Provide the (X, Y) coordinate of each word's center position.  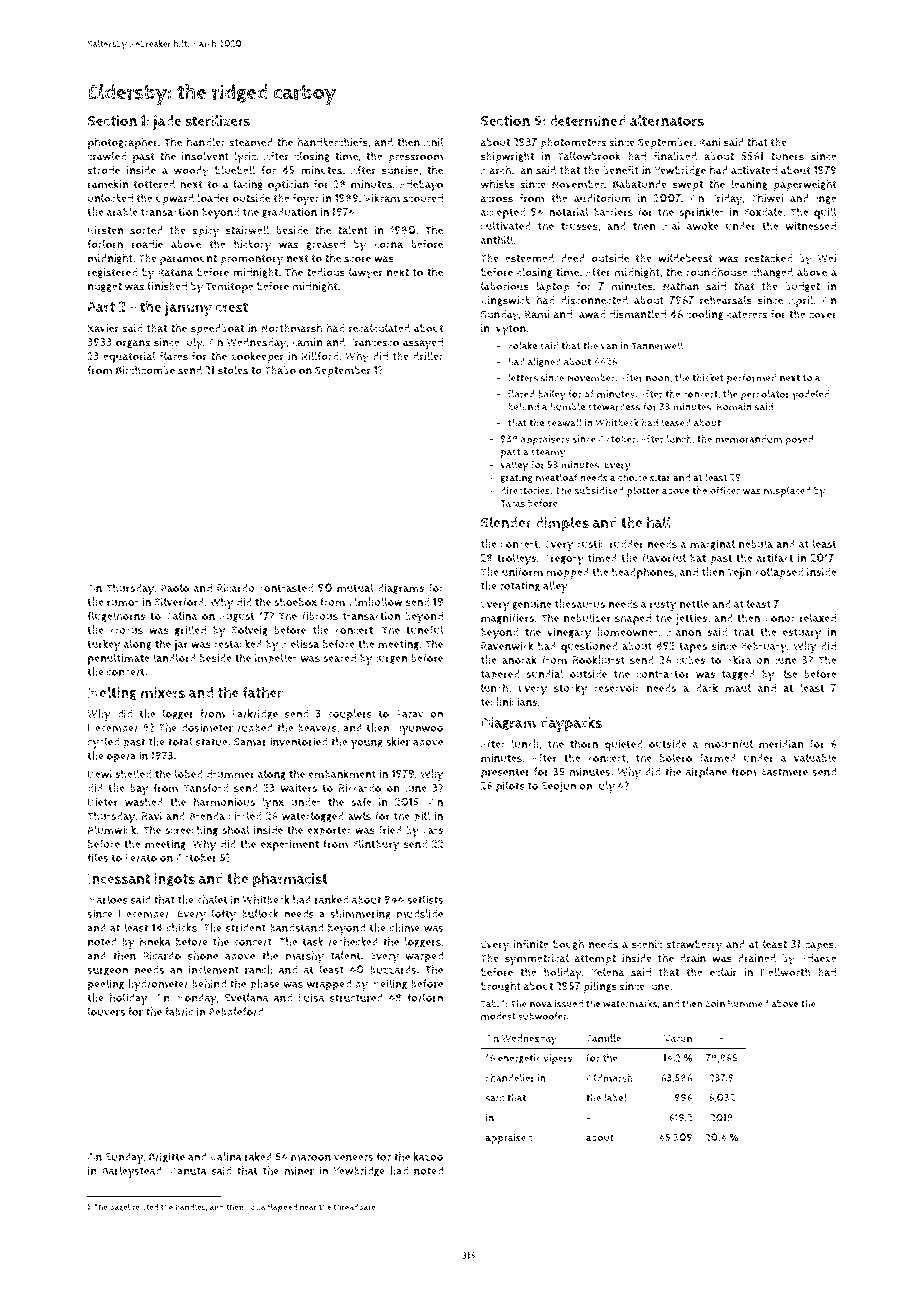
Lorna (388, 244)
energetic (519, 1059)
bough (568, 944)
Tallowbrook (589, 156)
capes (819, 946)
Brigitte (167, 1158)
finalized (675, 156)
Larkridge (255, 714)
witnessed (810, 226)
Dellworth (785, 972)
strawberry (694, 946)
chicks (182, 927)
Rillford (319, 356)
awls (359, 815)
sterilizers (217, 121)
